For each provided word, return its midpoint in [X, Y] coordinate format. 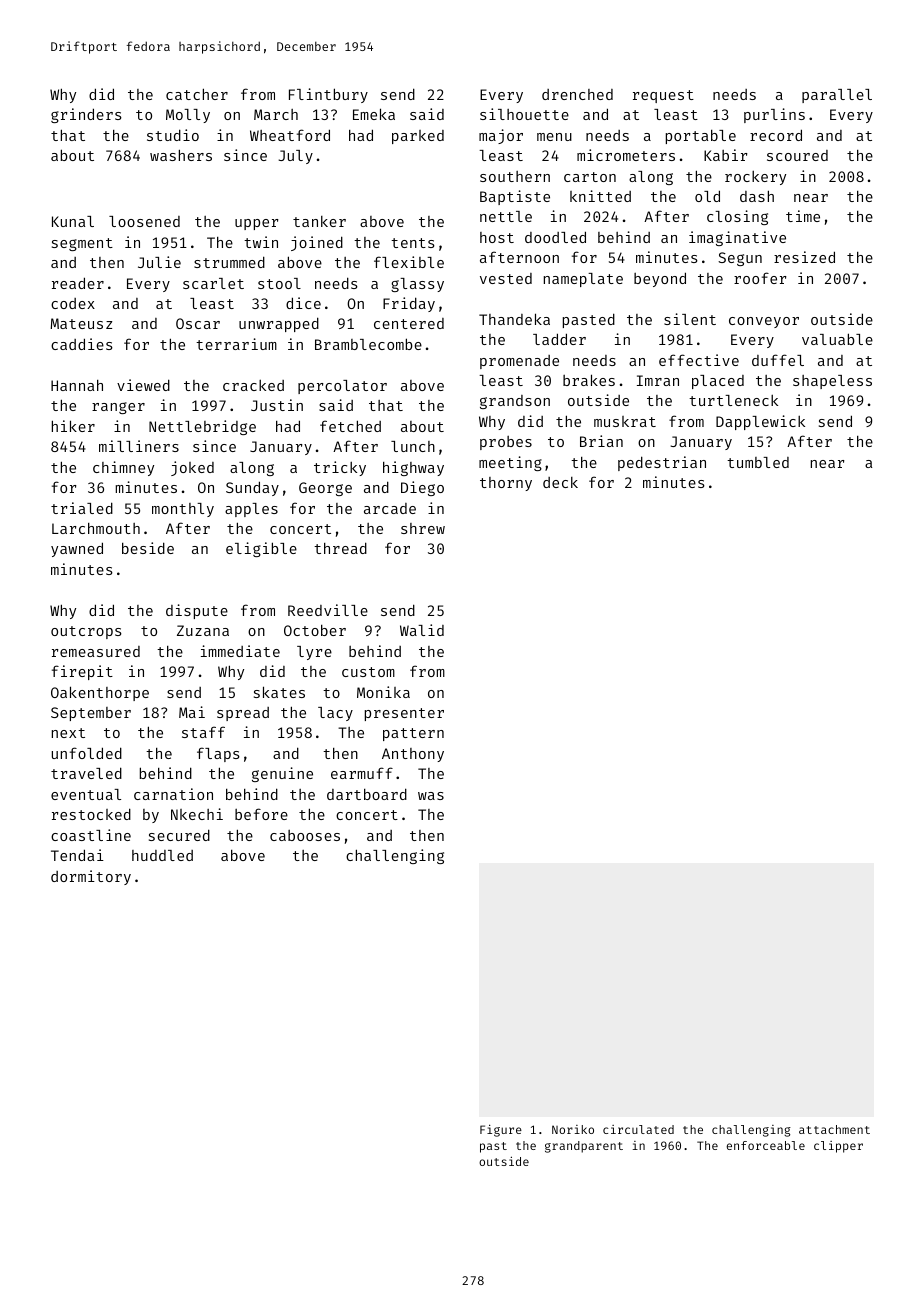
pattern [413, 734]
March [276, 114]
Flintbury [328, 95]
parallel [837, 96]
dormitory [91, 877]
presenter [404, 714]
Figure [501, 1130]
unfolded [87, 753]
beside [148, 548]
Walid [422, 630]
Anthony [413, 755]
